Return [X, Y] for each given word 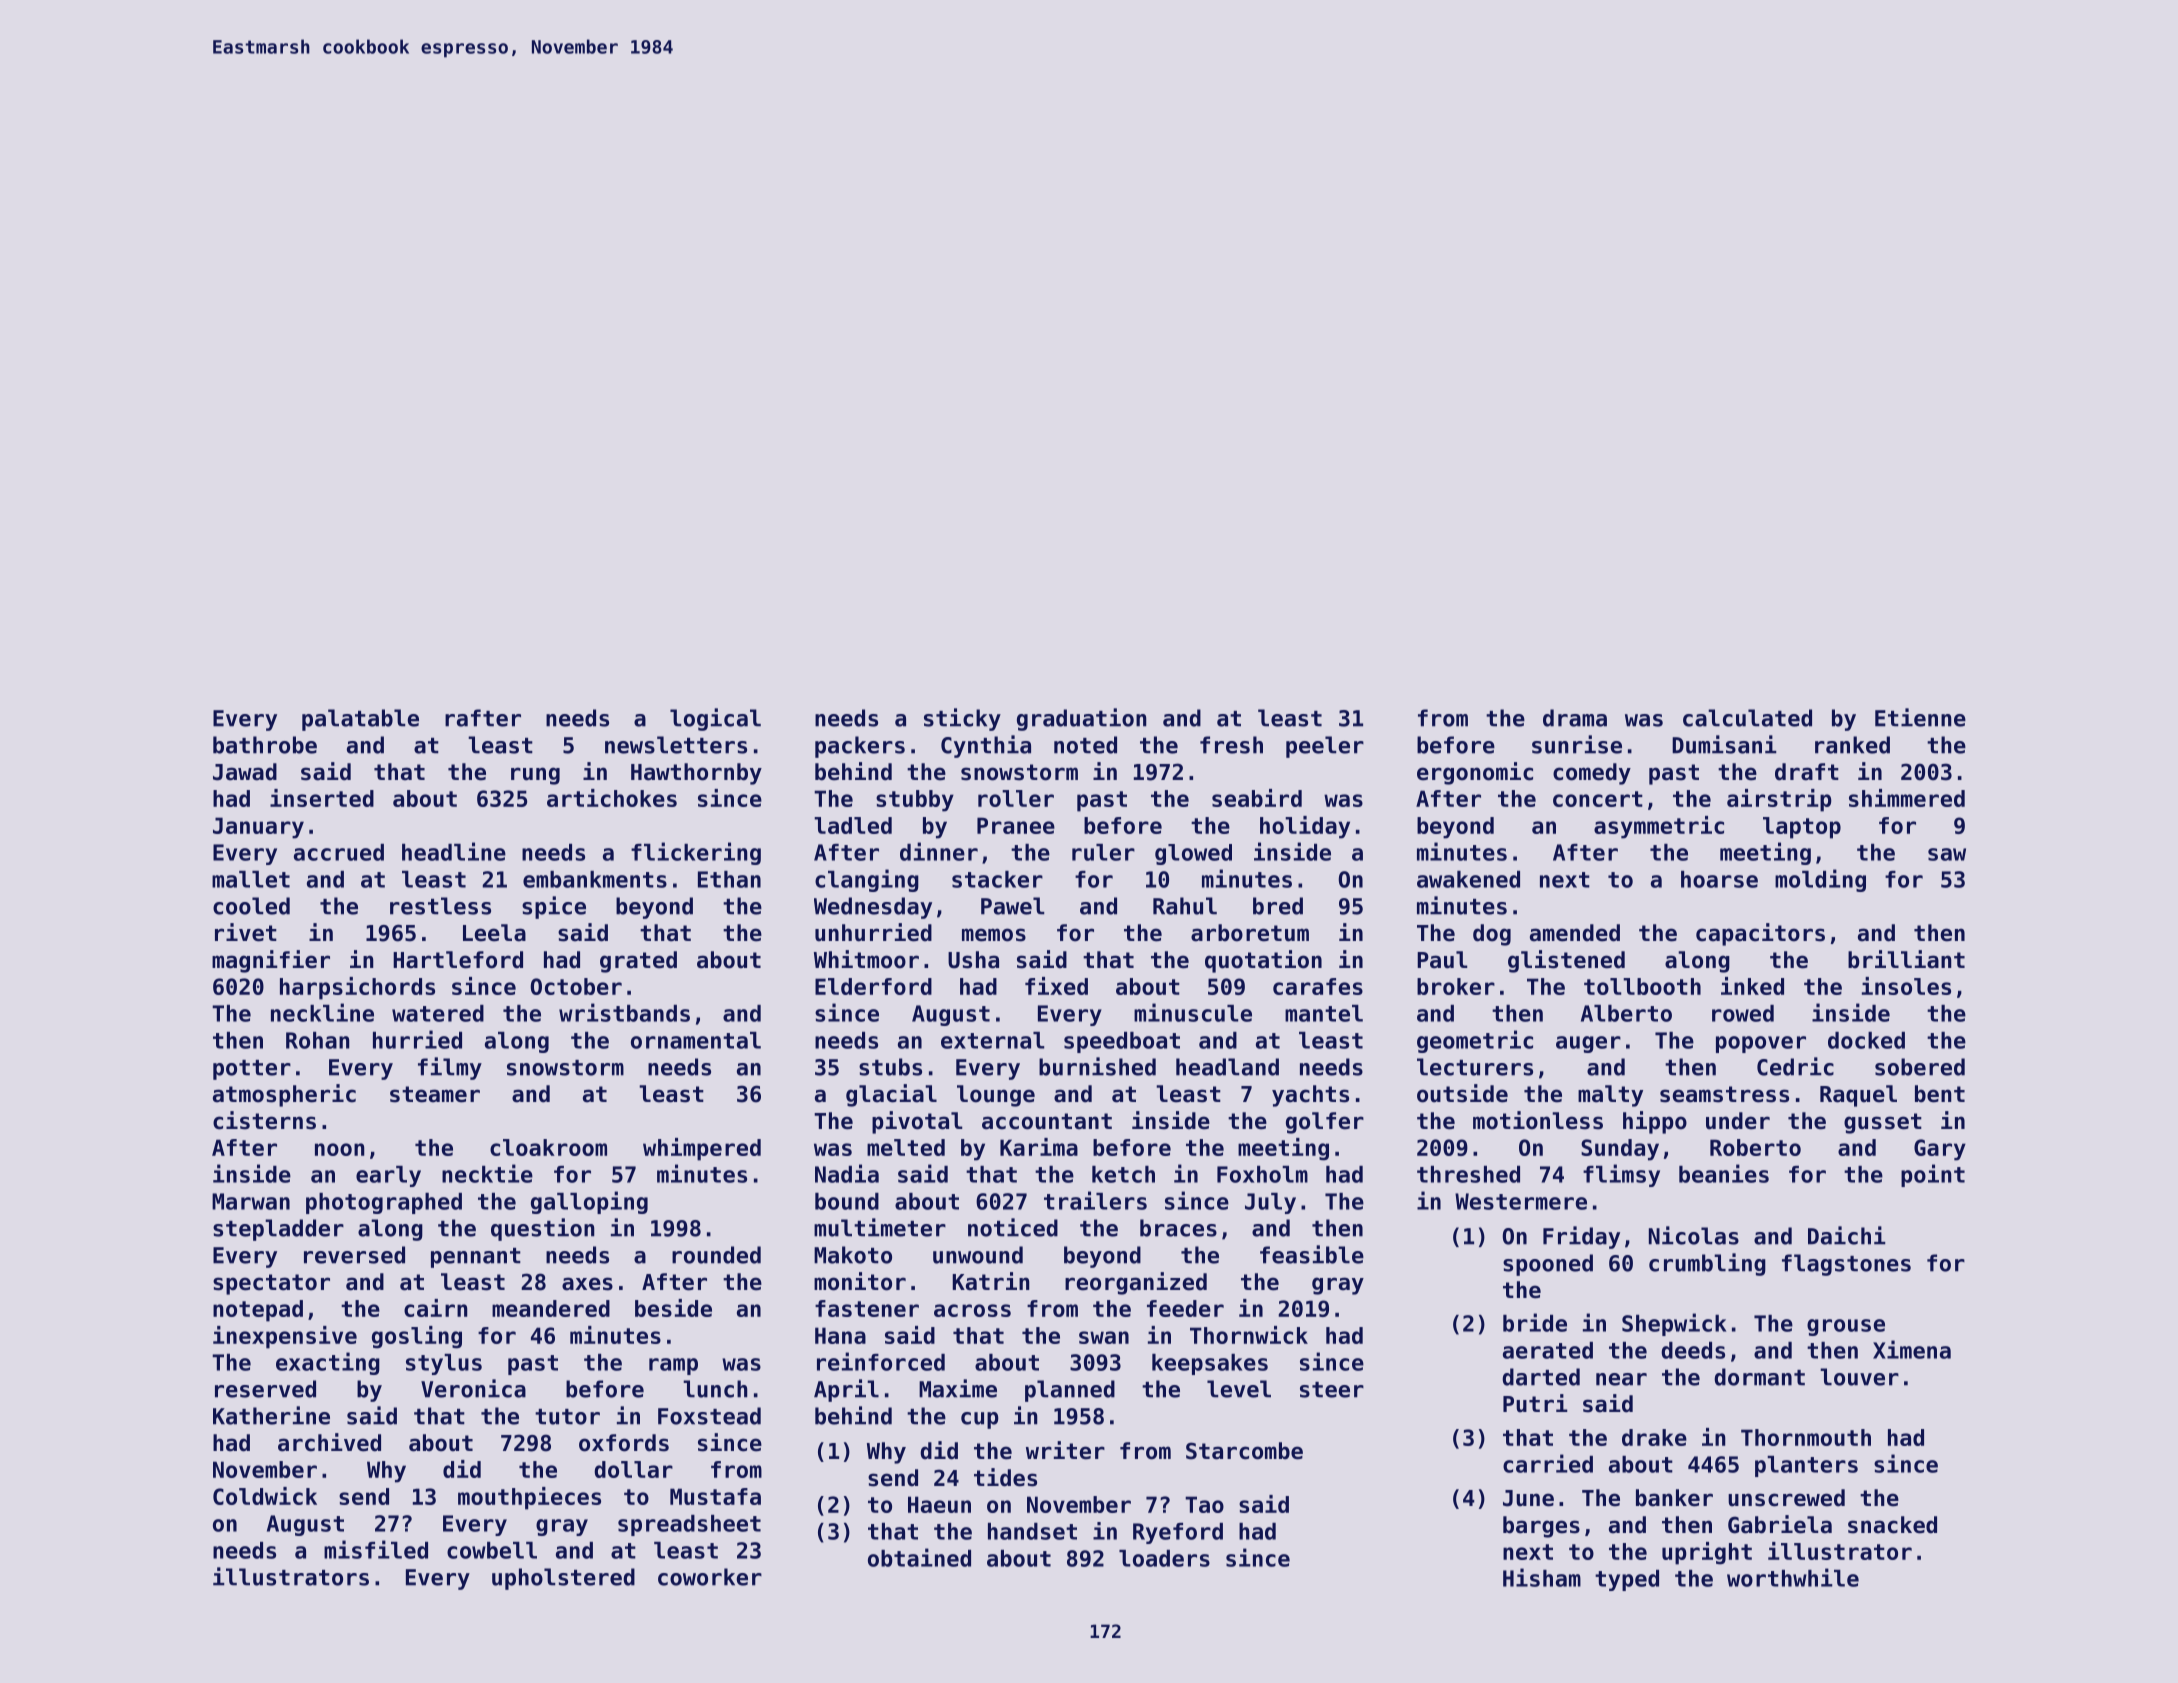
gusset [1883, 1123]
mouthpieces [529, 1498]
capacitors [1760, 934]
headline [454, 851]
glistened [1566, 961]
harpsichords [357, 988]
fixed [1056, 986]
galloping [589, 1202]
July [1270, 1203]
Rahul [1185, 906]
